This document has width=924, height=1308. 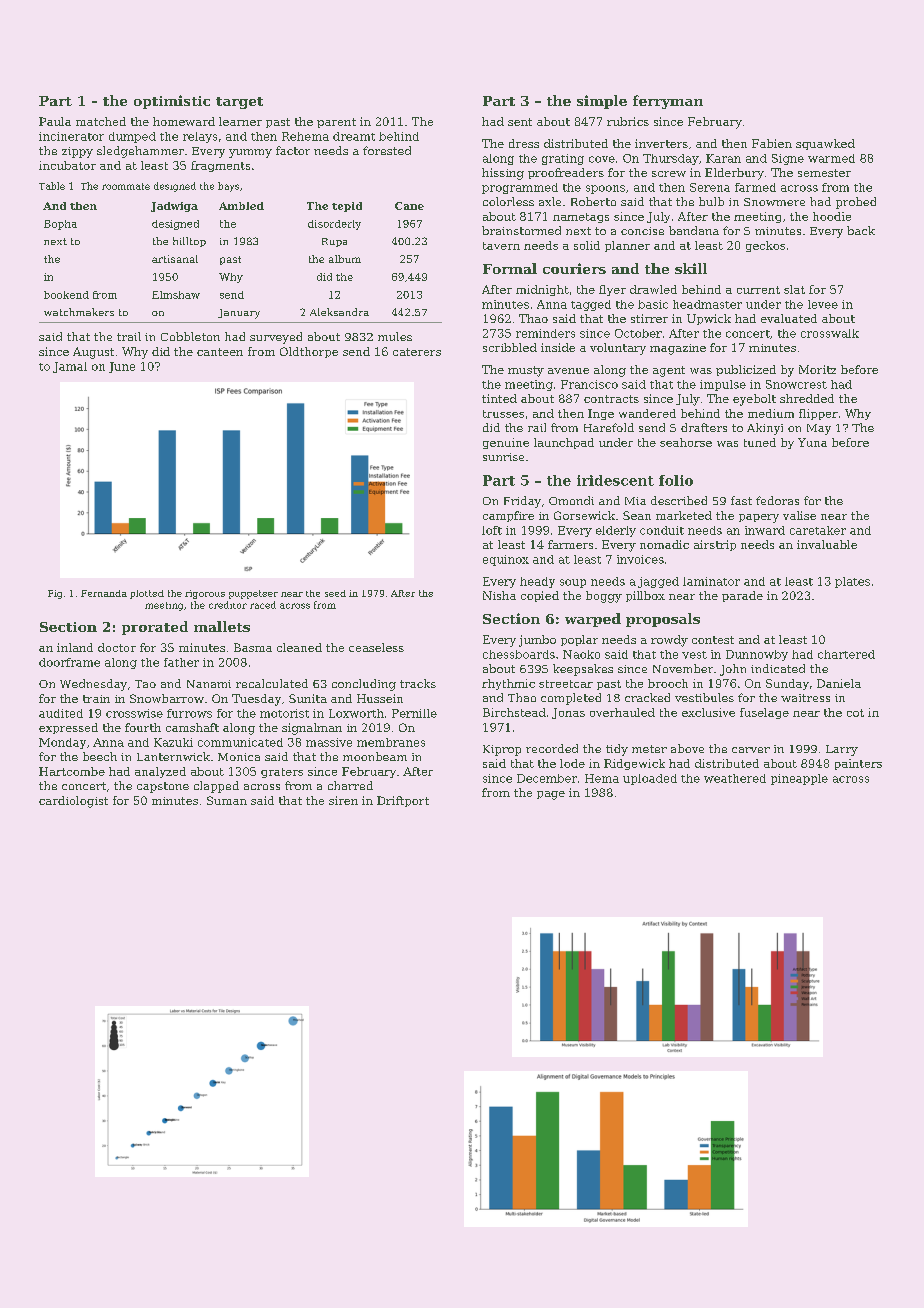 What do you see at coordinates (205, 594) in the document?
I see `rigorous` at bounding box center [205, 594].
